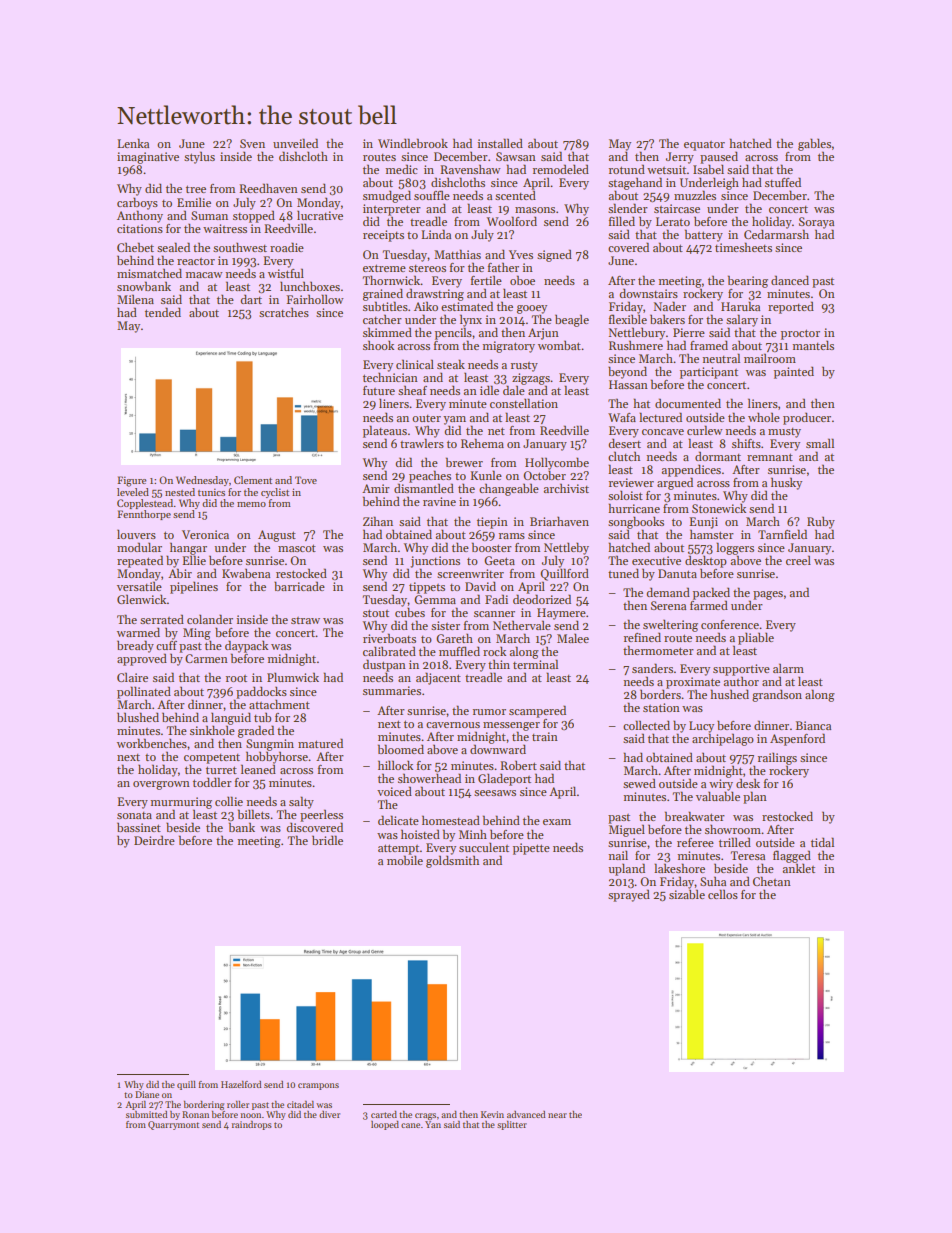 The height and width of the image is (1233, 952). What do you see at coordinates (703, 523) in the image?
I see `Eunji` at bounding box center [703, 523].
